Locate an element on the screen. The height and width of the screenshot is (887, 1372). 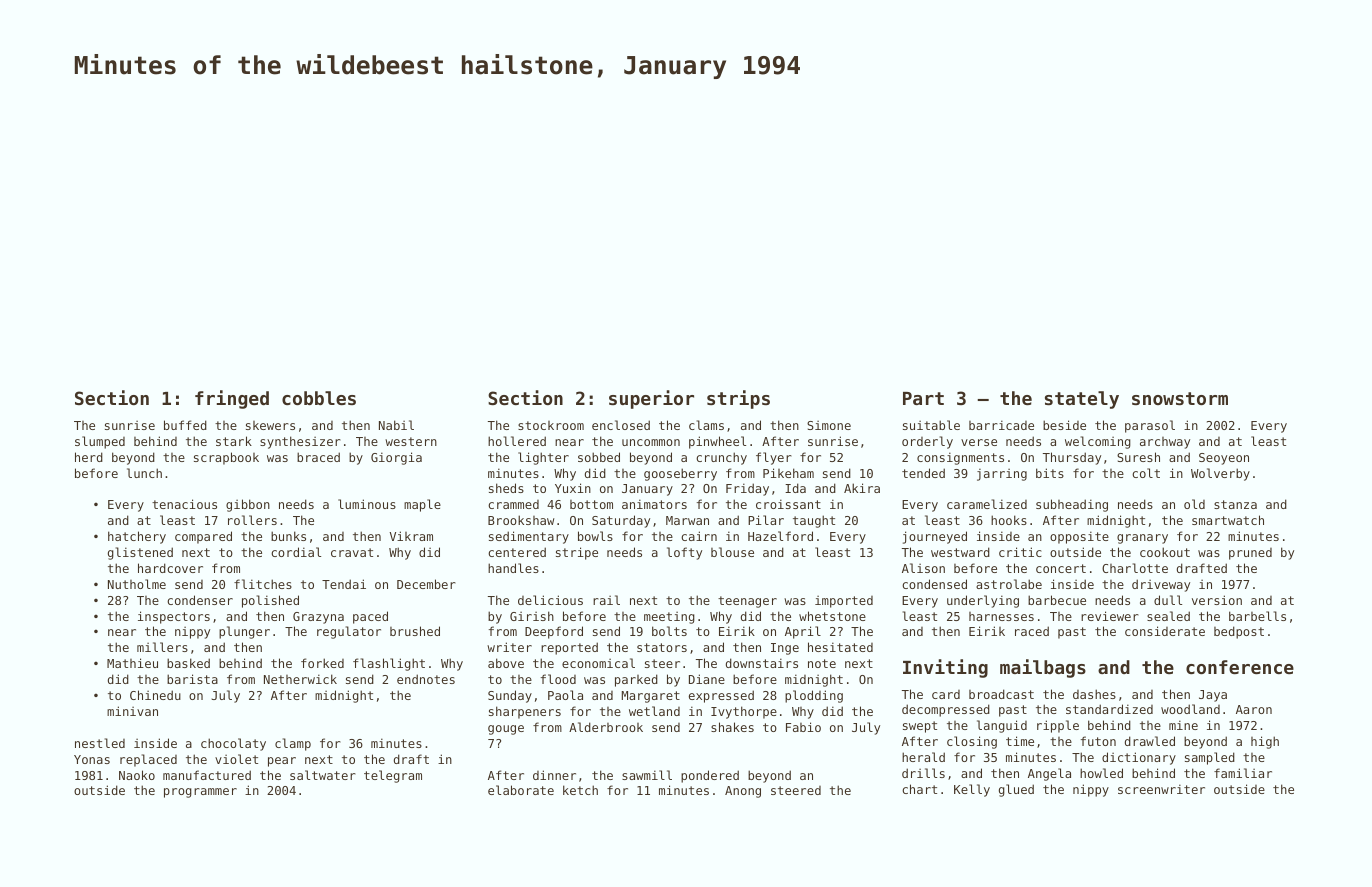
conference is located at coordinates (1240, 667).
